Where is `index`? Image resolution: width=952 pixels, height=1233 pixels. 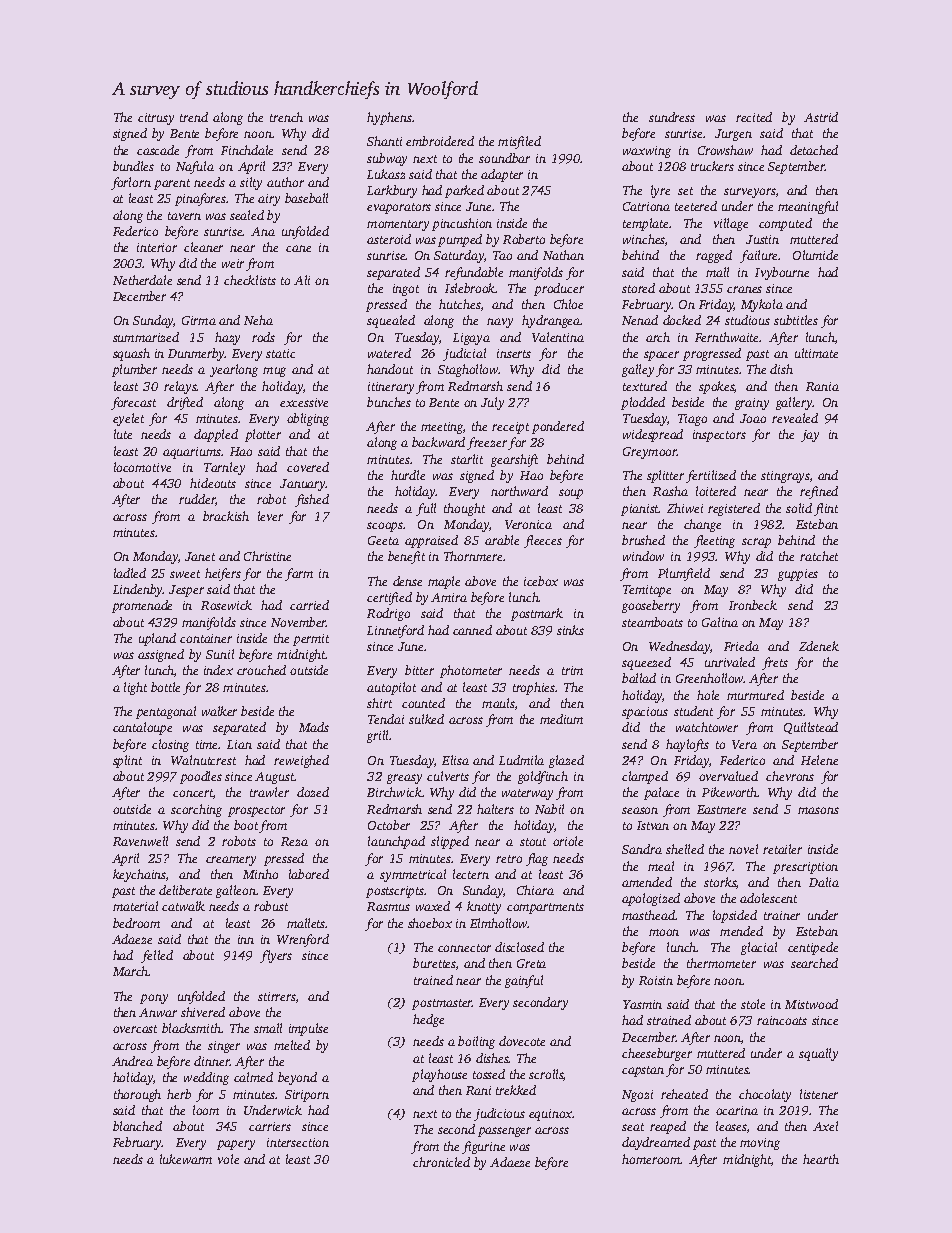
index is located at coordinates (218, 670).
